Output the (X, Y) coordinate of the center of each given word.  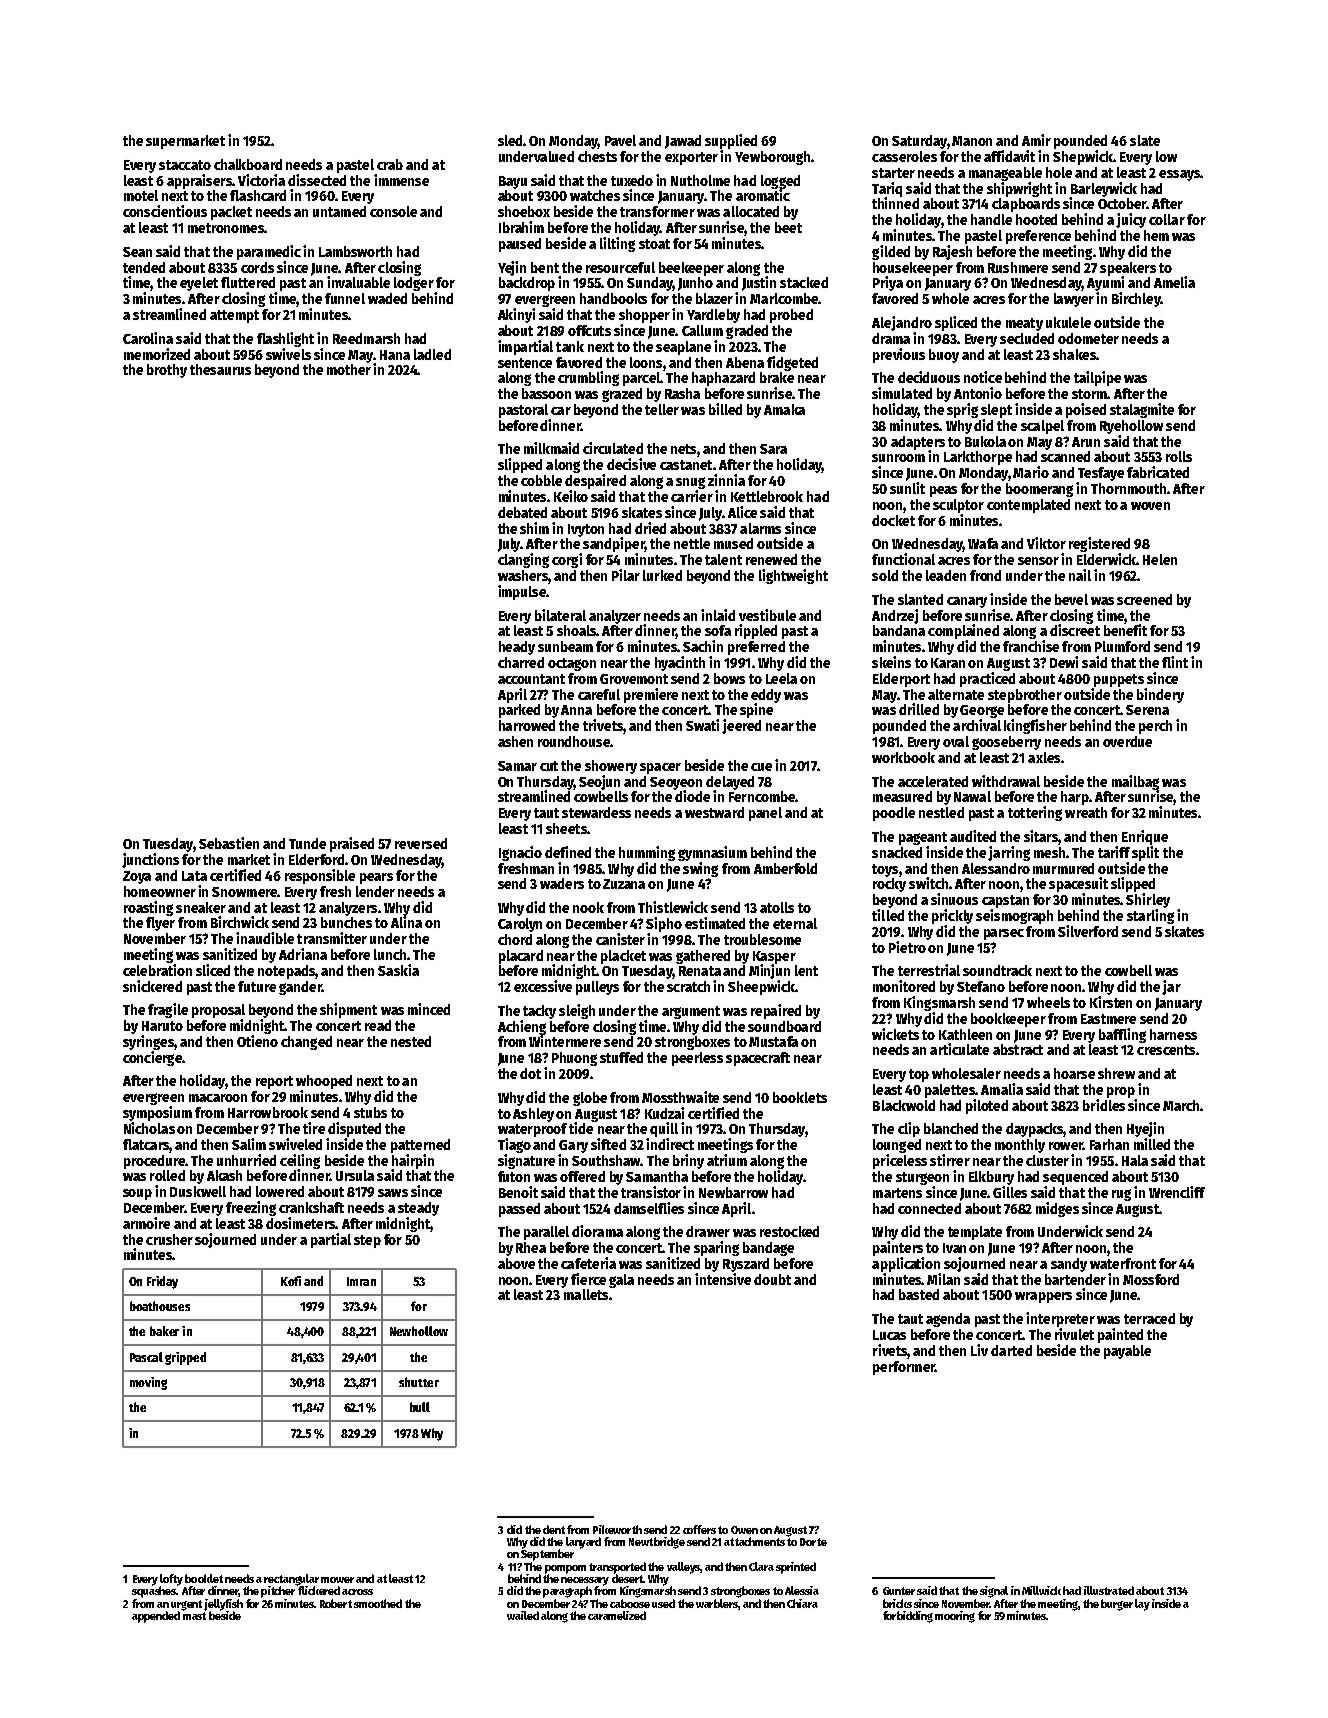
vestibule (767, 615)
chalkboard (248, 164)
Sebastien (229, 843)
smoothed (378, 1603)
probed (791, 316)
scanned (1065, 456)
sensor (1038, 561)
